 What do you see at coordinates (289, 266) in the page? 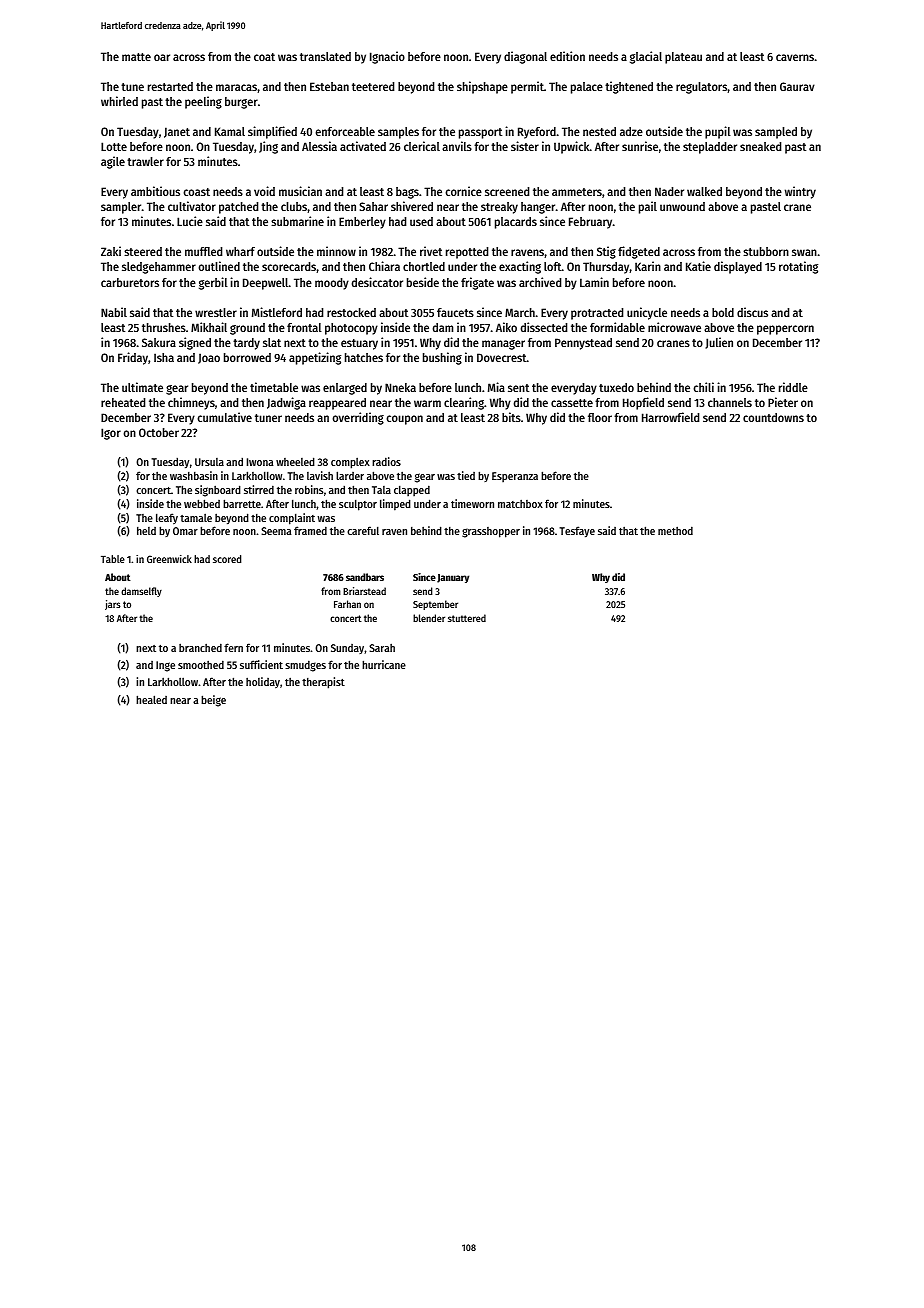
I see `scorecards` at bounding box center [289, 266].
